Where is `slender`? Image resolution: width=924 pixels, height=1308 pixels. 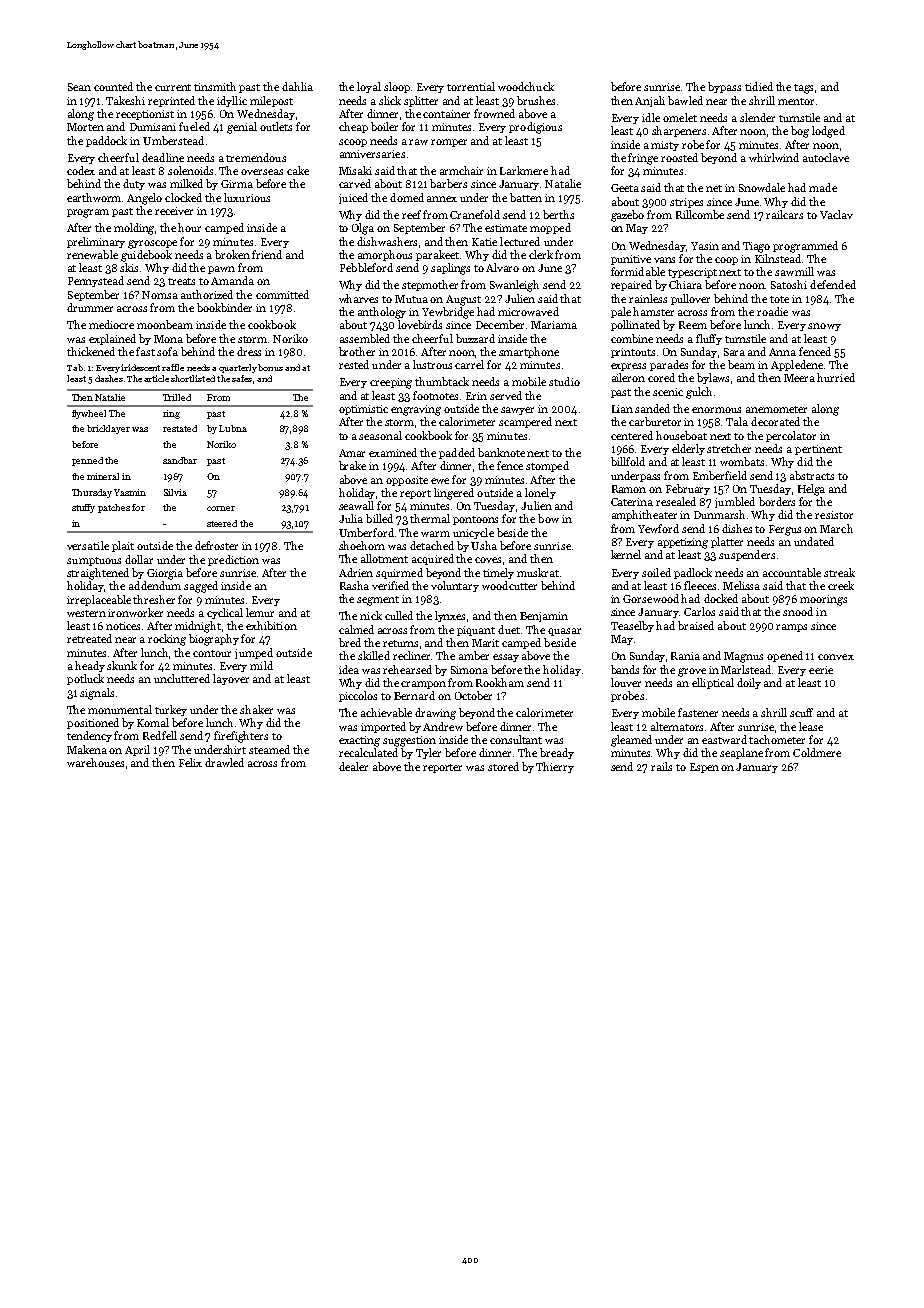 slender is located at coordinates (757, 117).
